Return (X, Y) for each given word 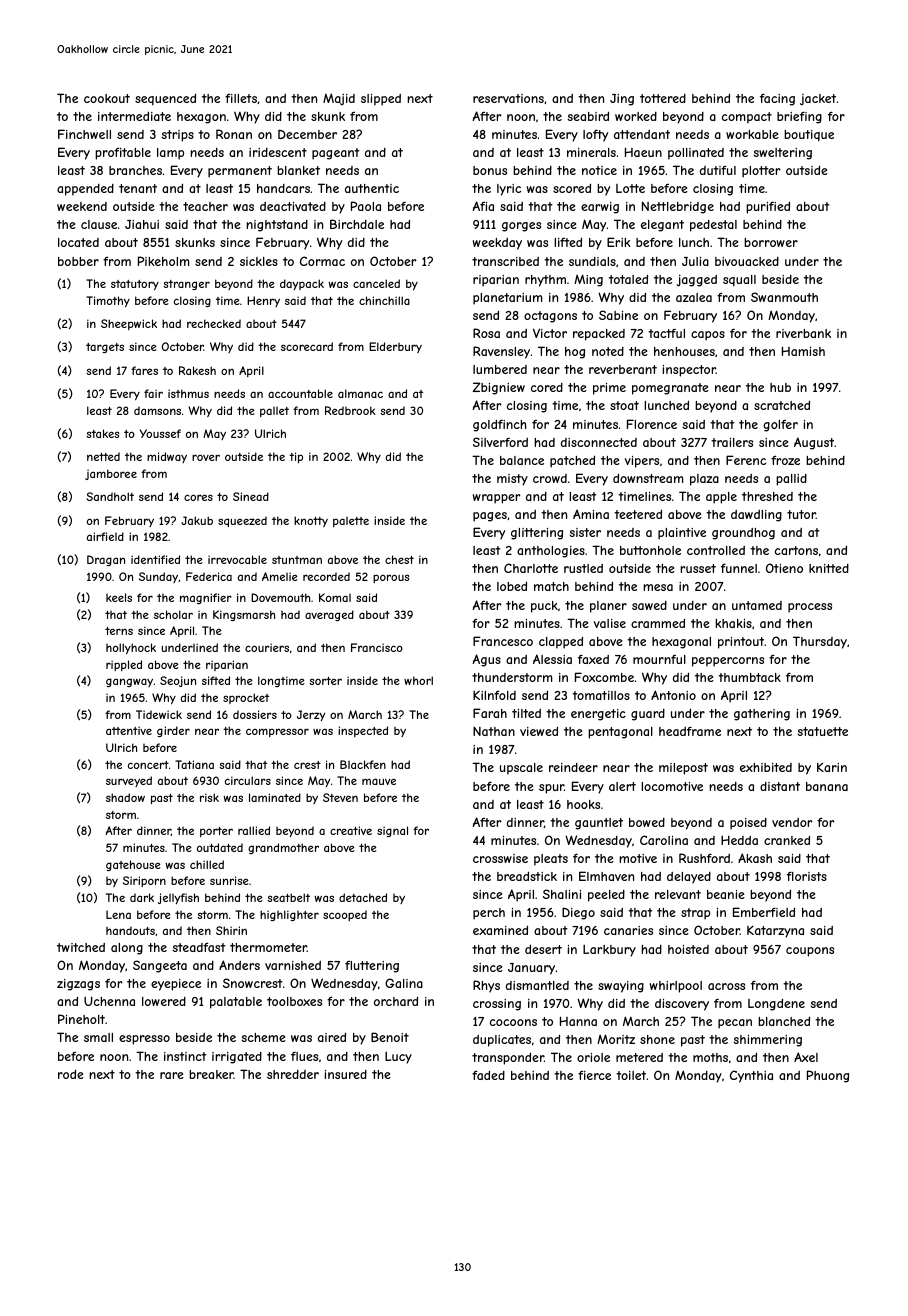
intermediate (134, 116)
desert (543, 949)
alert (622, 786)
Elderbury (395, 347)
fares (144, 370)
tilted (526, 713)
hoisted (688, 949)
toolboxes (294, 1001)
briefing (799, 117)
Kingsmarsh (244, 615)
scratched (782, 405)
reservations (508, 98)
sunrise (229, 880)
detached (363, 897)
